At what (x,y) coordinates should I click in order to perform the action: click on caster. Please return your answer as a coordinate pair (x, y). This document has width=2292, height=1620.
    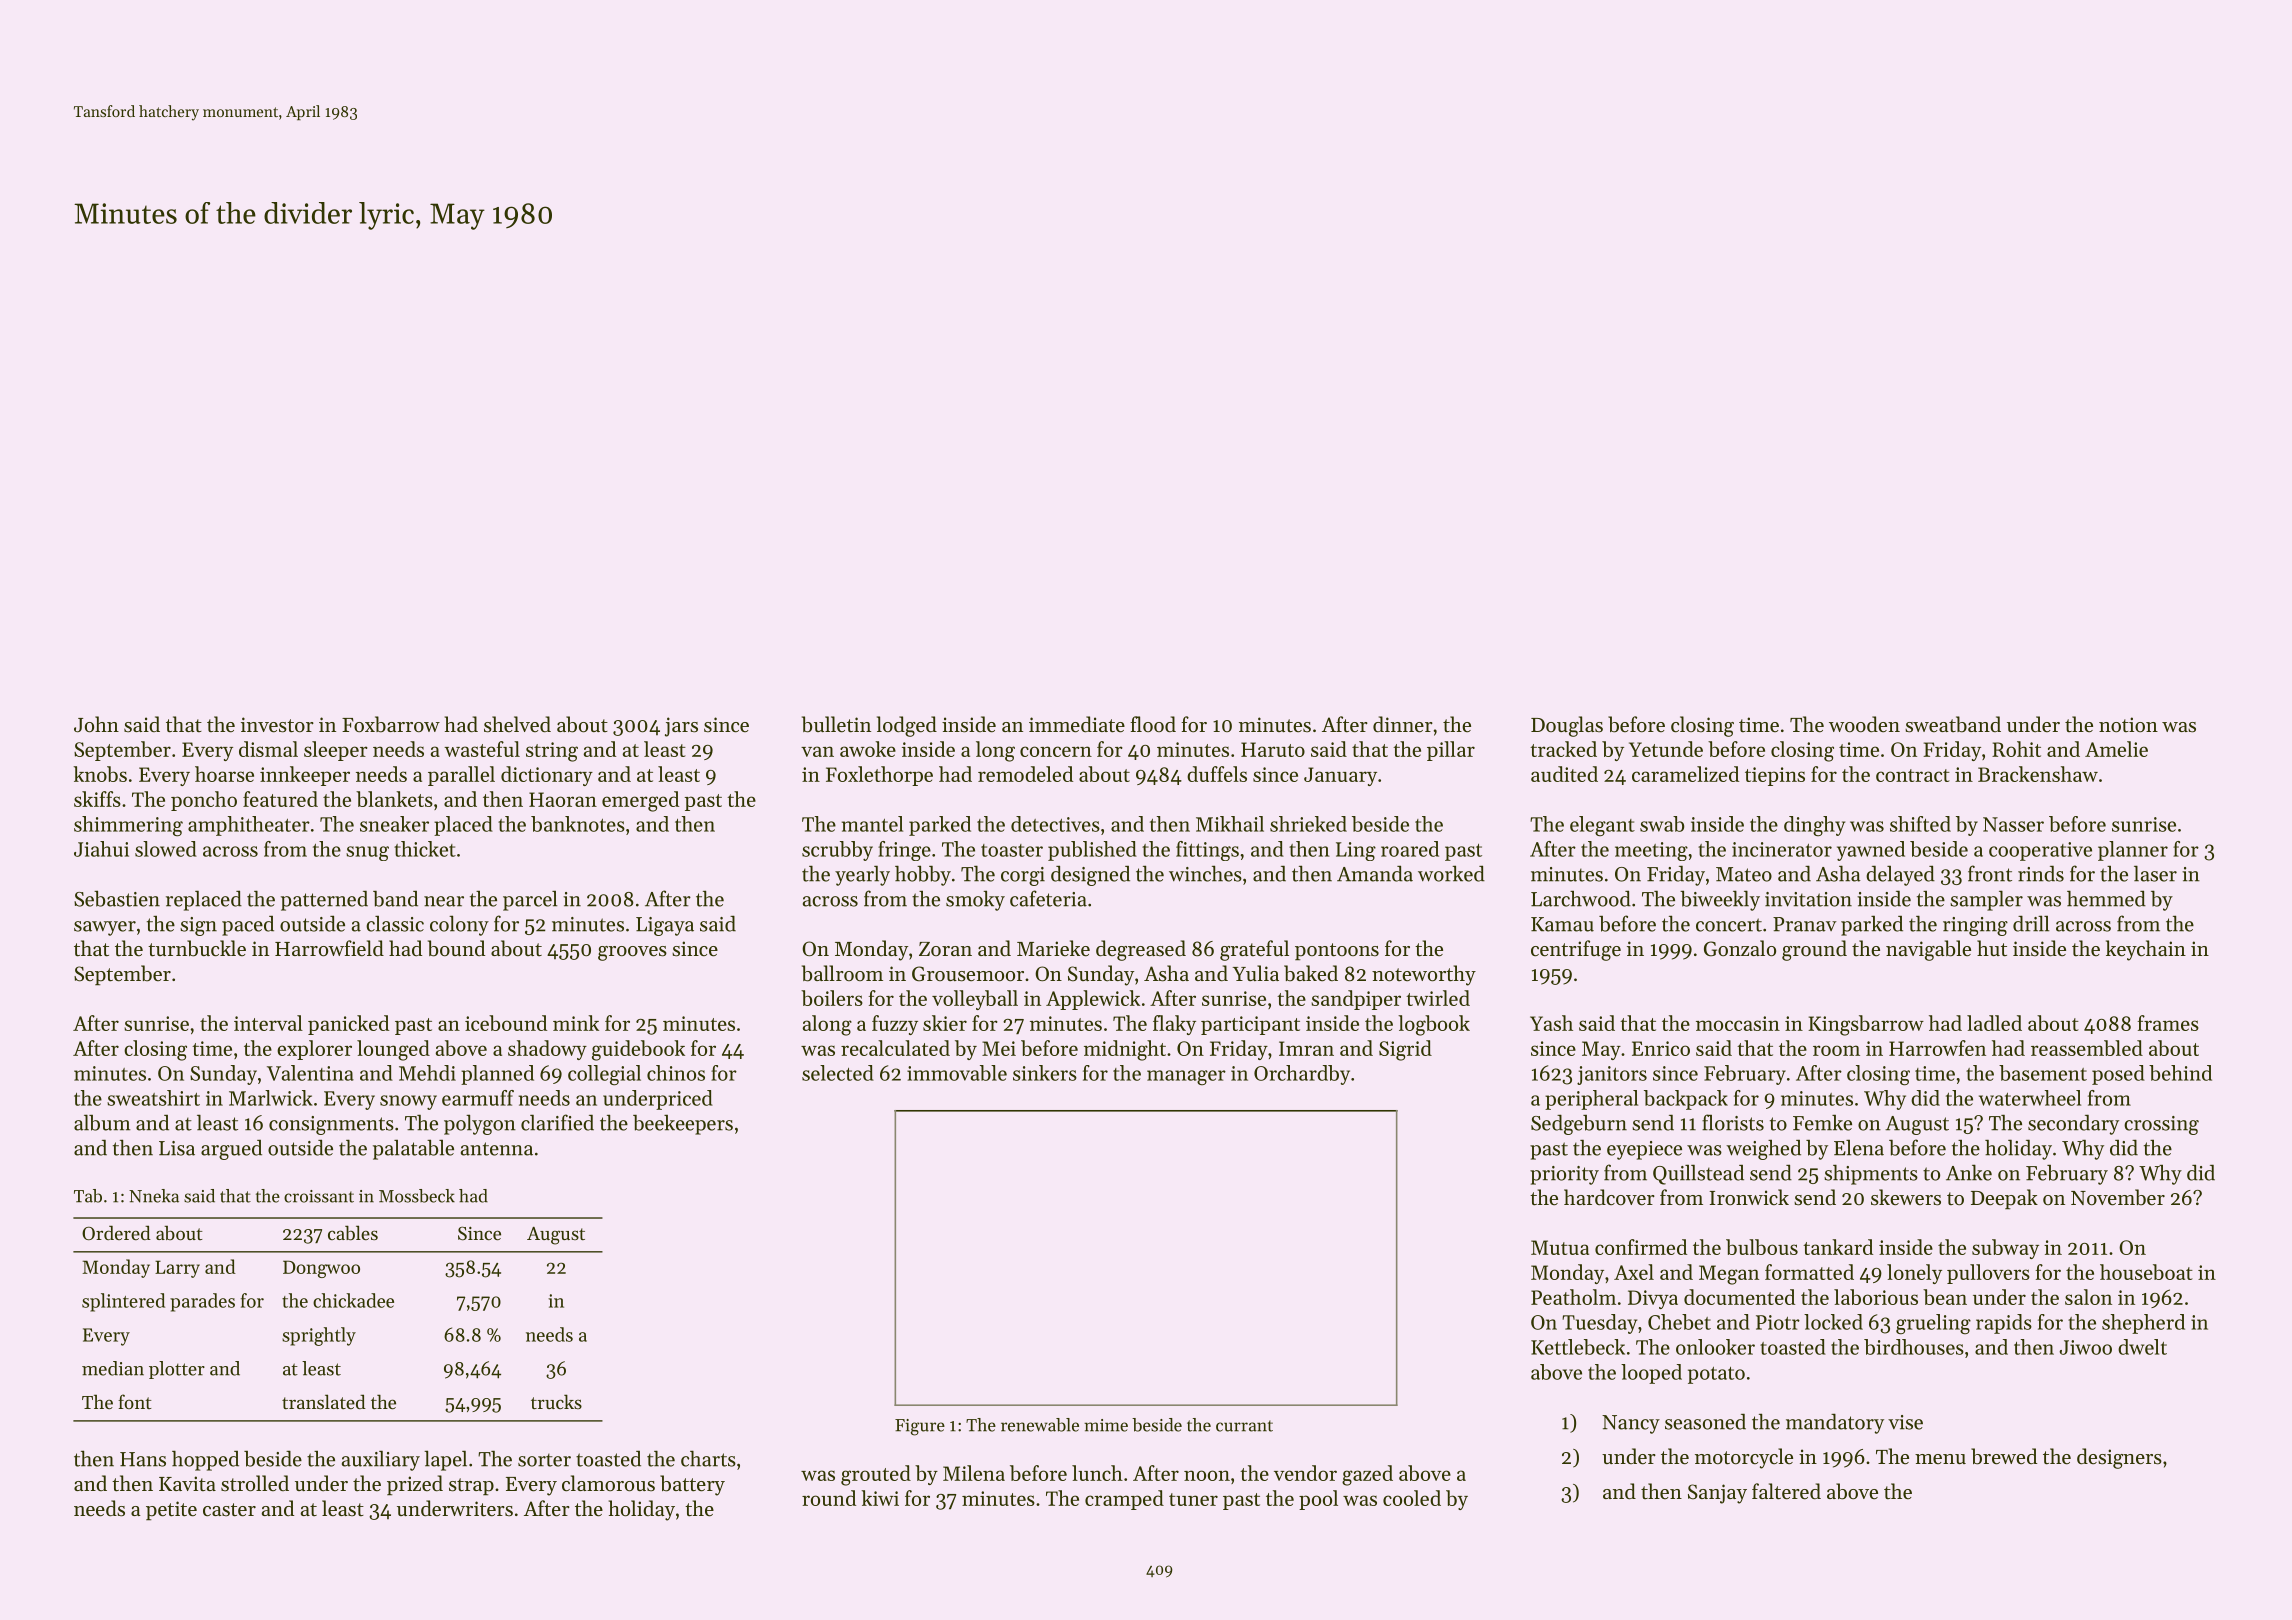
    Looking at the image, I should click on (229, 1510).
